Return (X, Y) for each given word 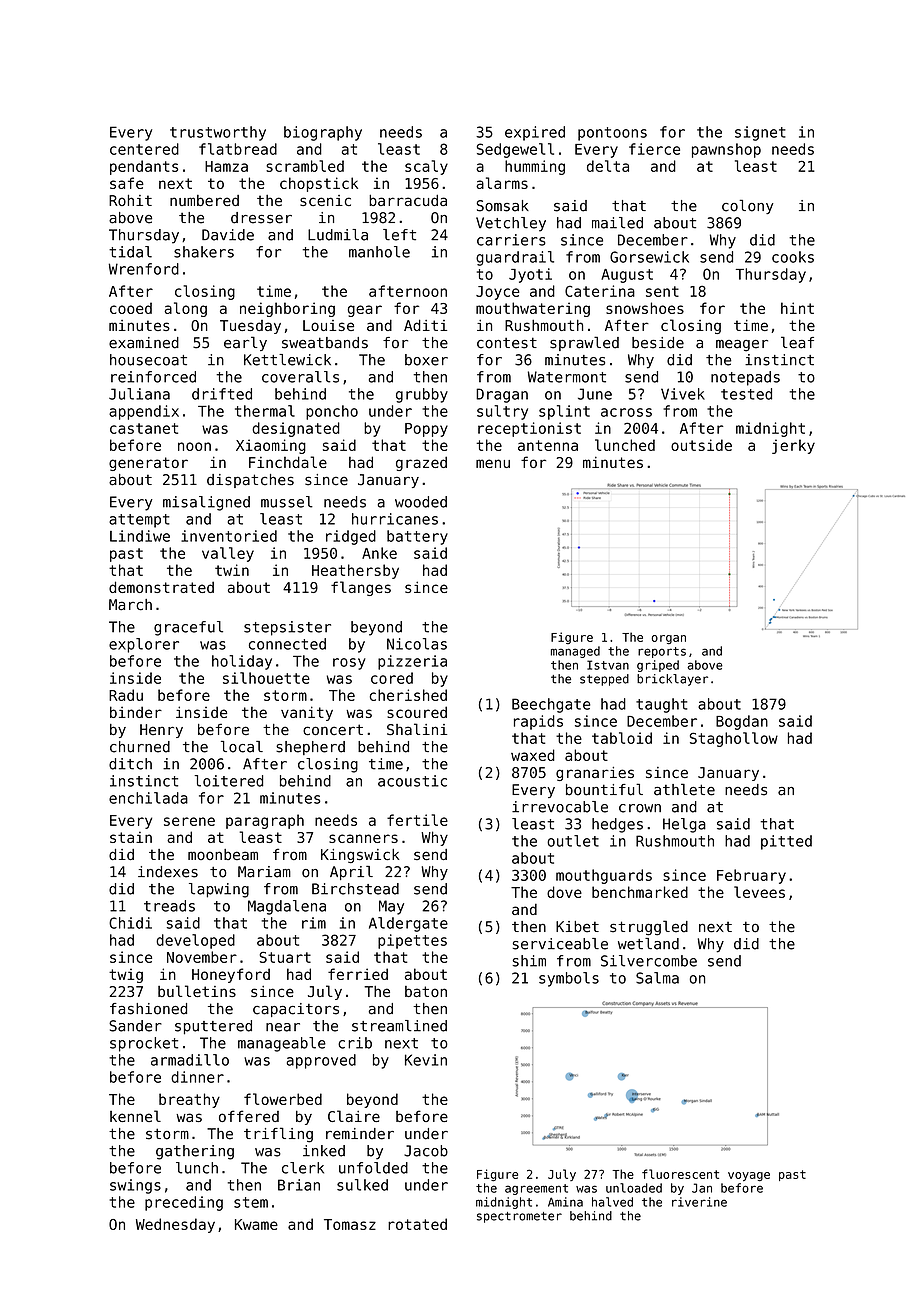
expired (535, 133)
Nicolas (417, 644)
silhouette (266, 678)
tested (746, 394)
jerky (793, 446)
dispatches (250, 481)
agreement (536, 1189)
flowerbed (283, 1099)
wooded (421, 502)
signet (760, 133)
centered (144, 149)
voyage (749, 1177)
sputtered (213, 1027)
